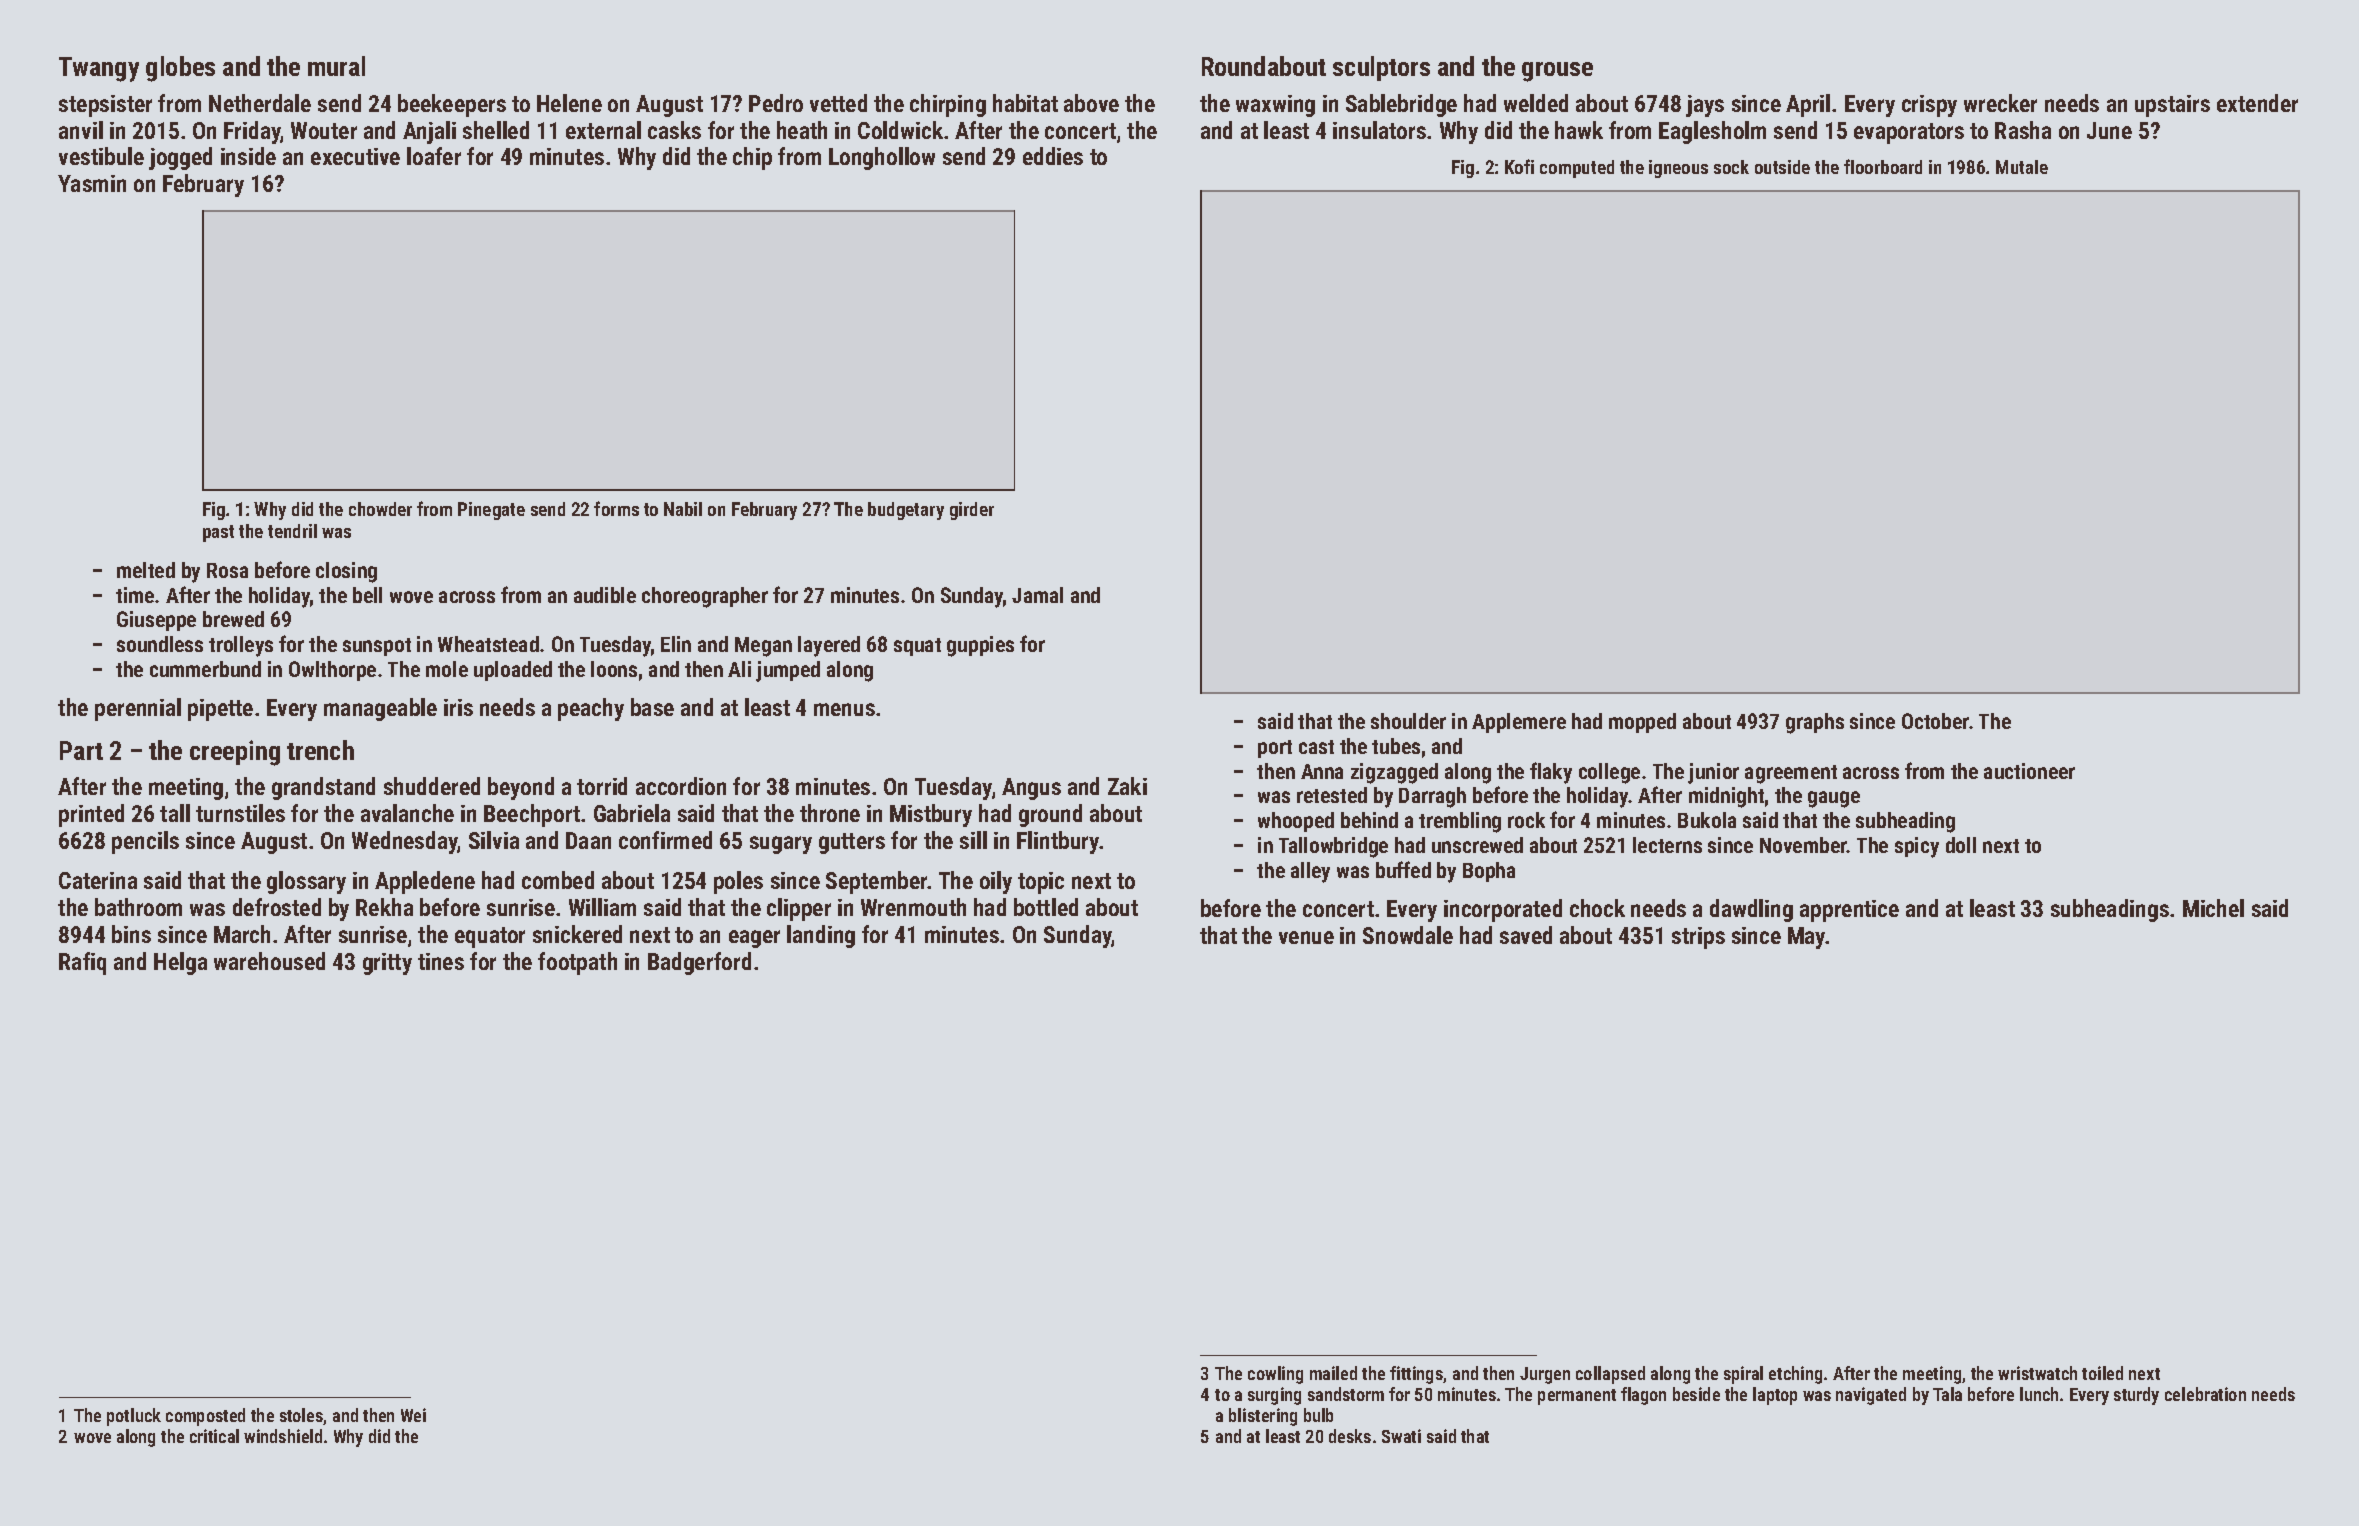 The image size is (2359, 1526). I want to click on auctioneer, so click(2029, 771).
